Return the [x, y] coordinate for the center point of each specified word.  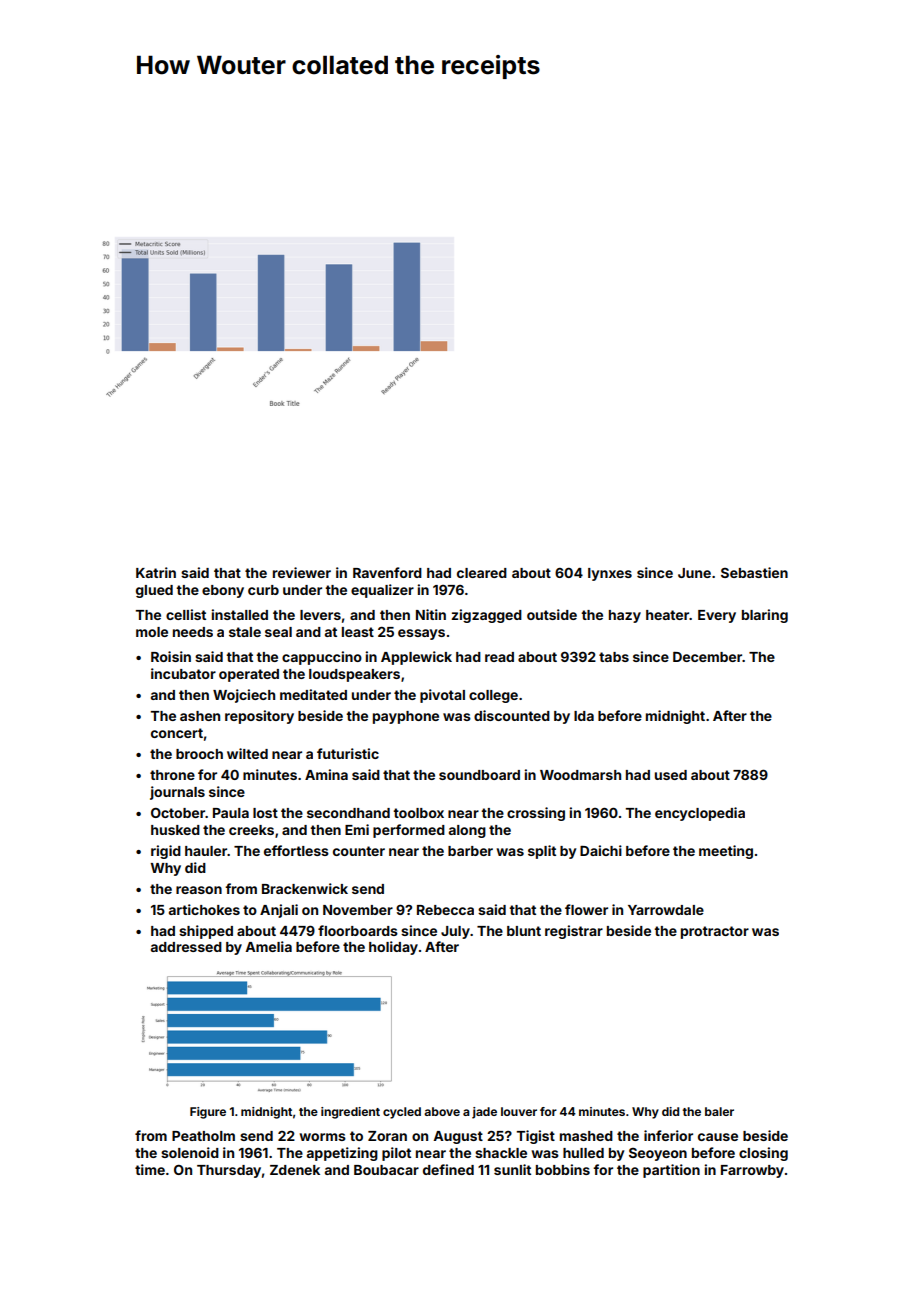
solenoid [190, 1152]
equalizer [382, 591]
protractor [715, 932]
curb [263, 590]
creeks [251, 830]
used [671, 775]
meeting [726, 852]
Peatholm [203, 1136]
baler [719, 1111]
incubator [183, 673]
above [442, 1111]
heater [668, 615]
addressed [186, 947]
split [542, 852]
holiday [393, 948]
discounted [512, 715]
